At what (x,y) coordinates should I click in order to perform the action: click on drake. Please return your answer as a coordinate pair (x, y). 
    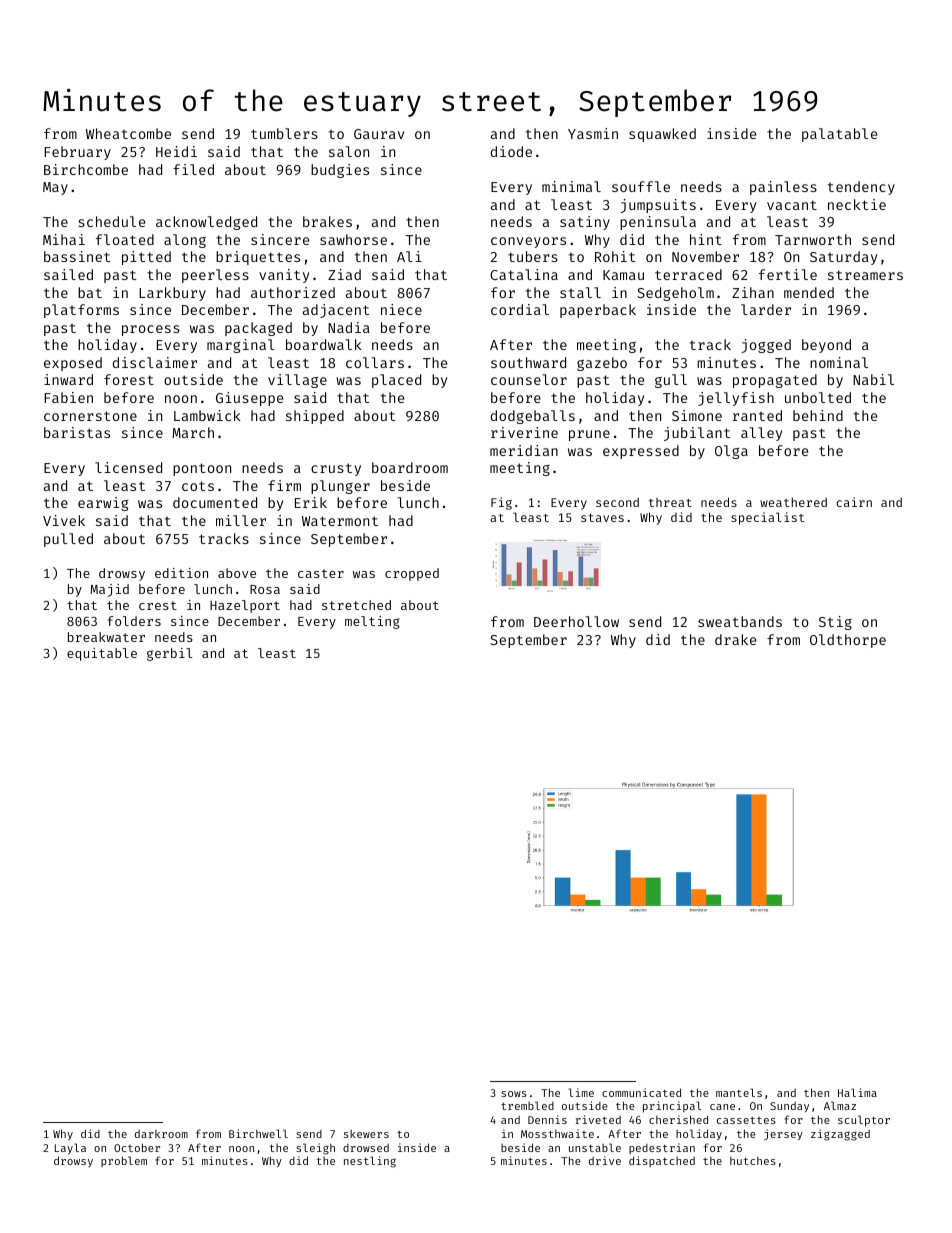
    Looking at the image, I should click on (735, 639).
